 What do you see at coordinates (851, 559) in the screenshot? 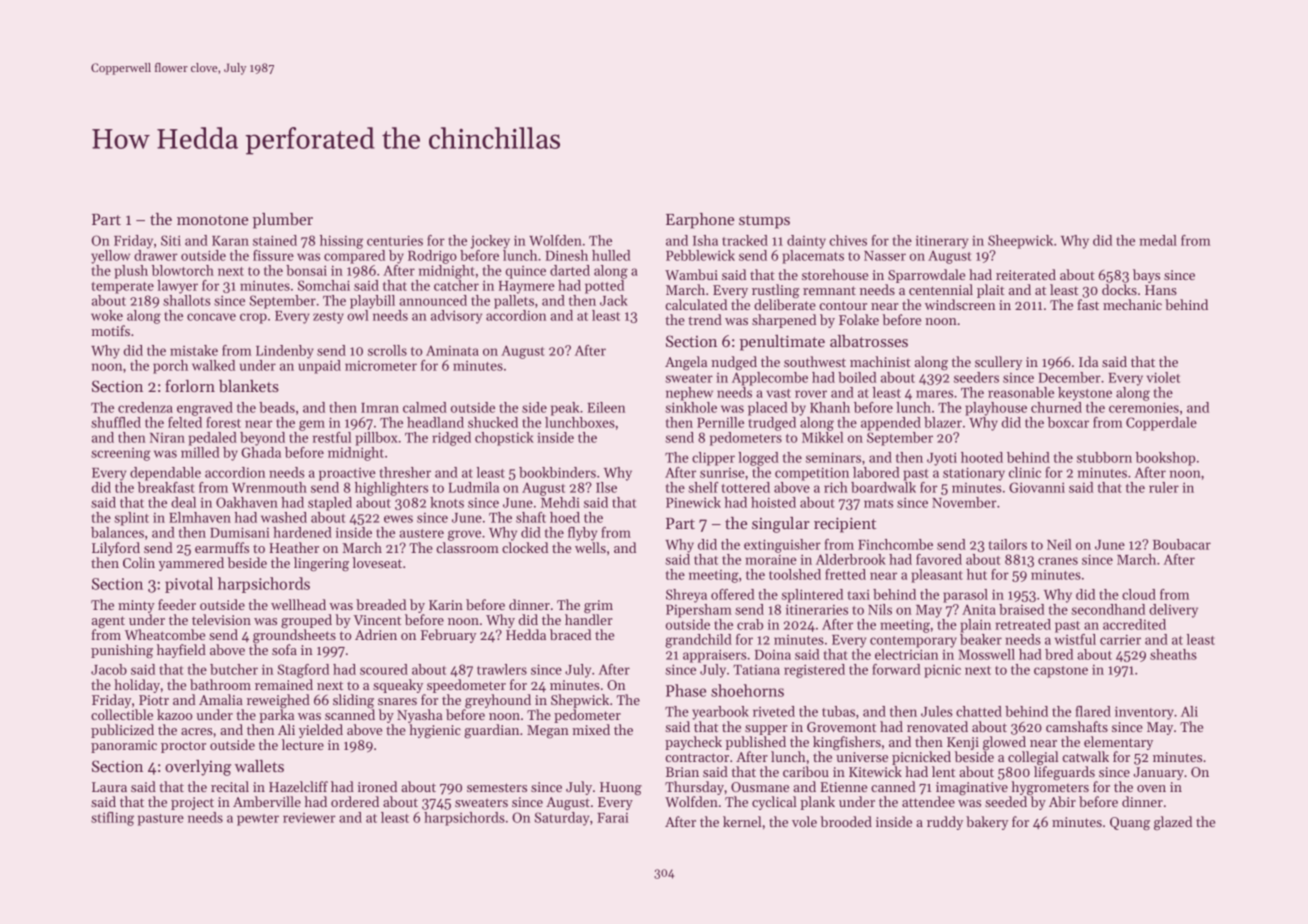
I see `Alderbrook` at bounding box center [851, 559].
